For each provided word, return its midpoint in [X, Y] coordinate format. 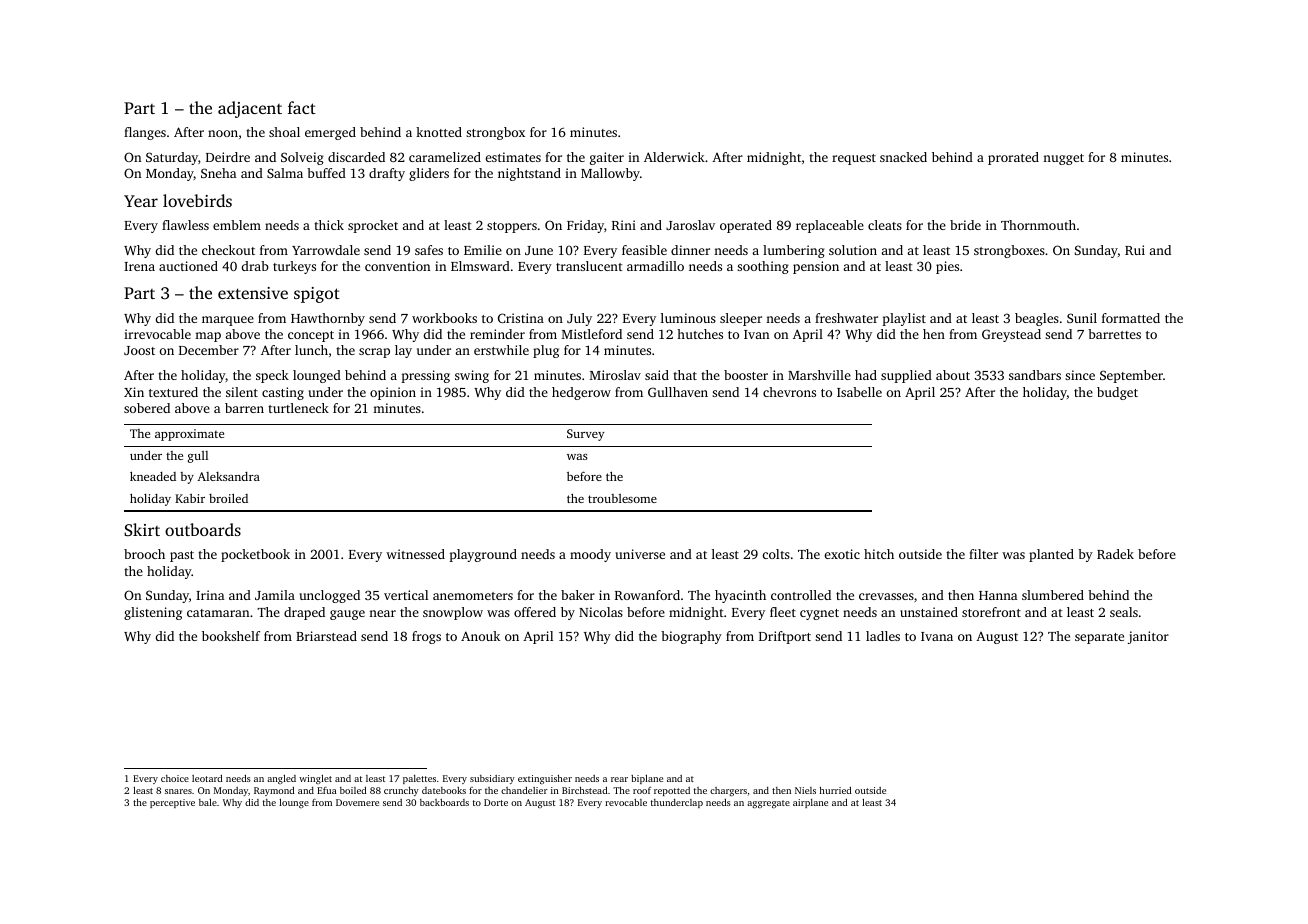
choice [175, 778]
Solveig [302, 158]
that [685, 375]
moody [590, 555]
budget [1117, 393]
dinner [690, 250]
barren [244, 408]
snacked [903, 157]
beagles [1037, 319]
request [854, 159]
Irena [139, 266]
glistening [153, 613]
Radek [1115, 554]
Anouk [480, 636]
